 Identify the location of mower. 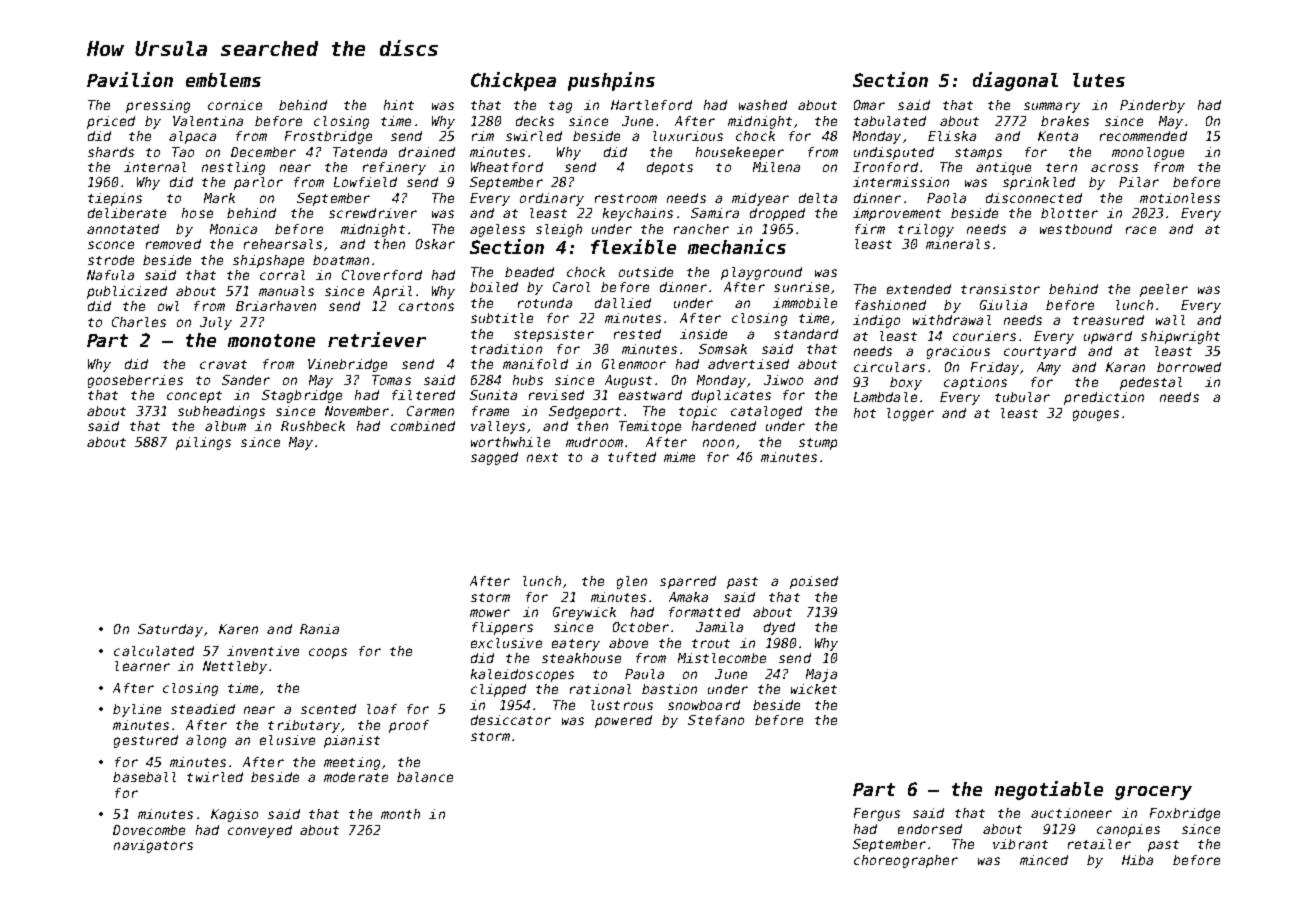
(490, 613).
